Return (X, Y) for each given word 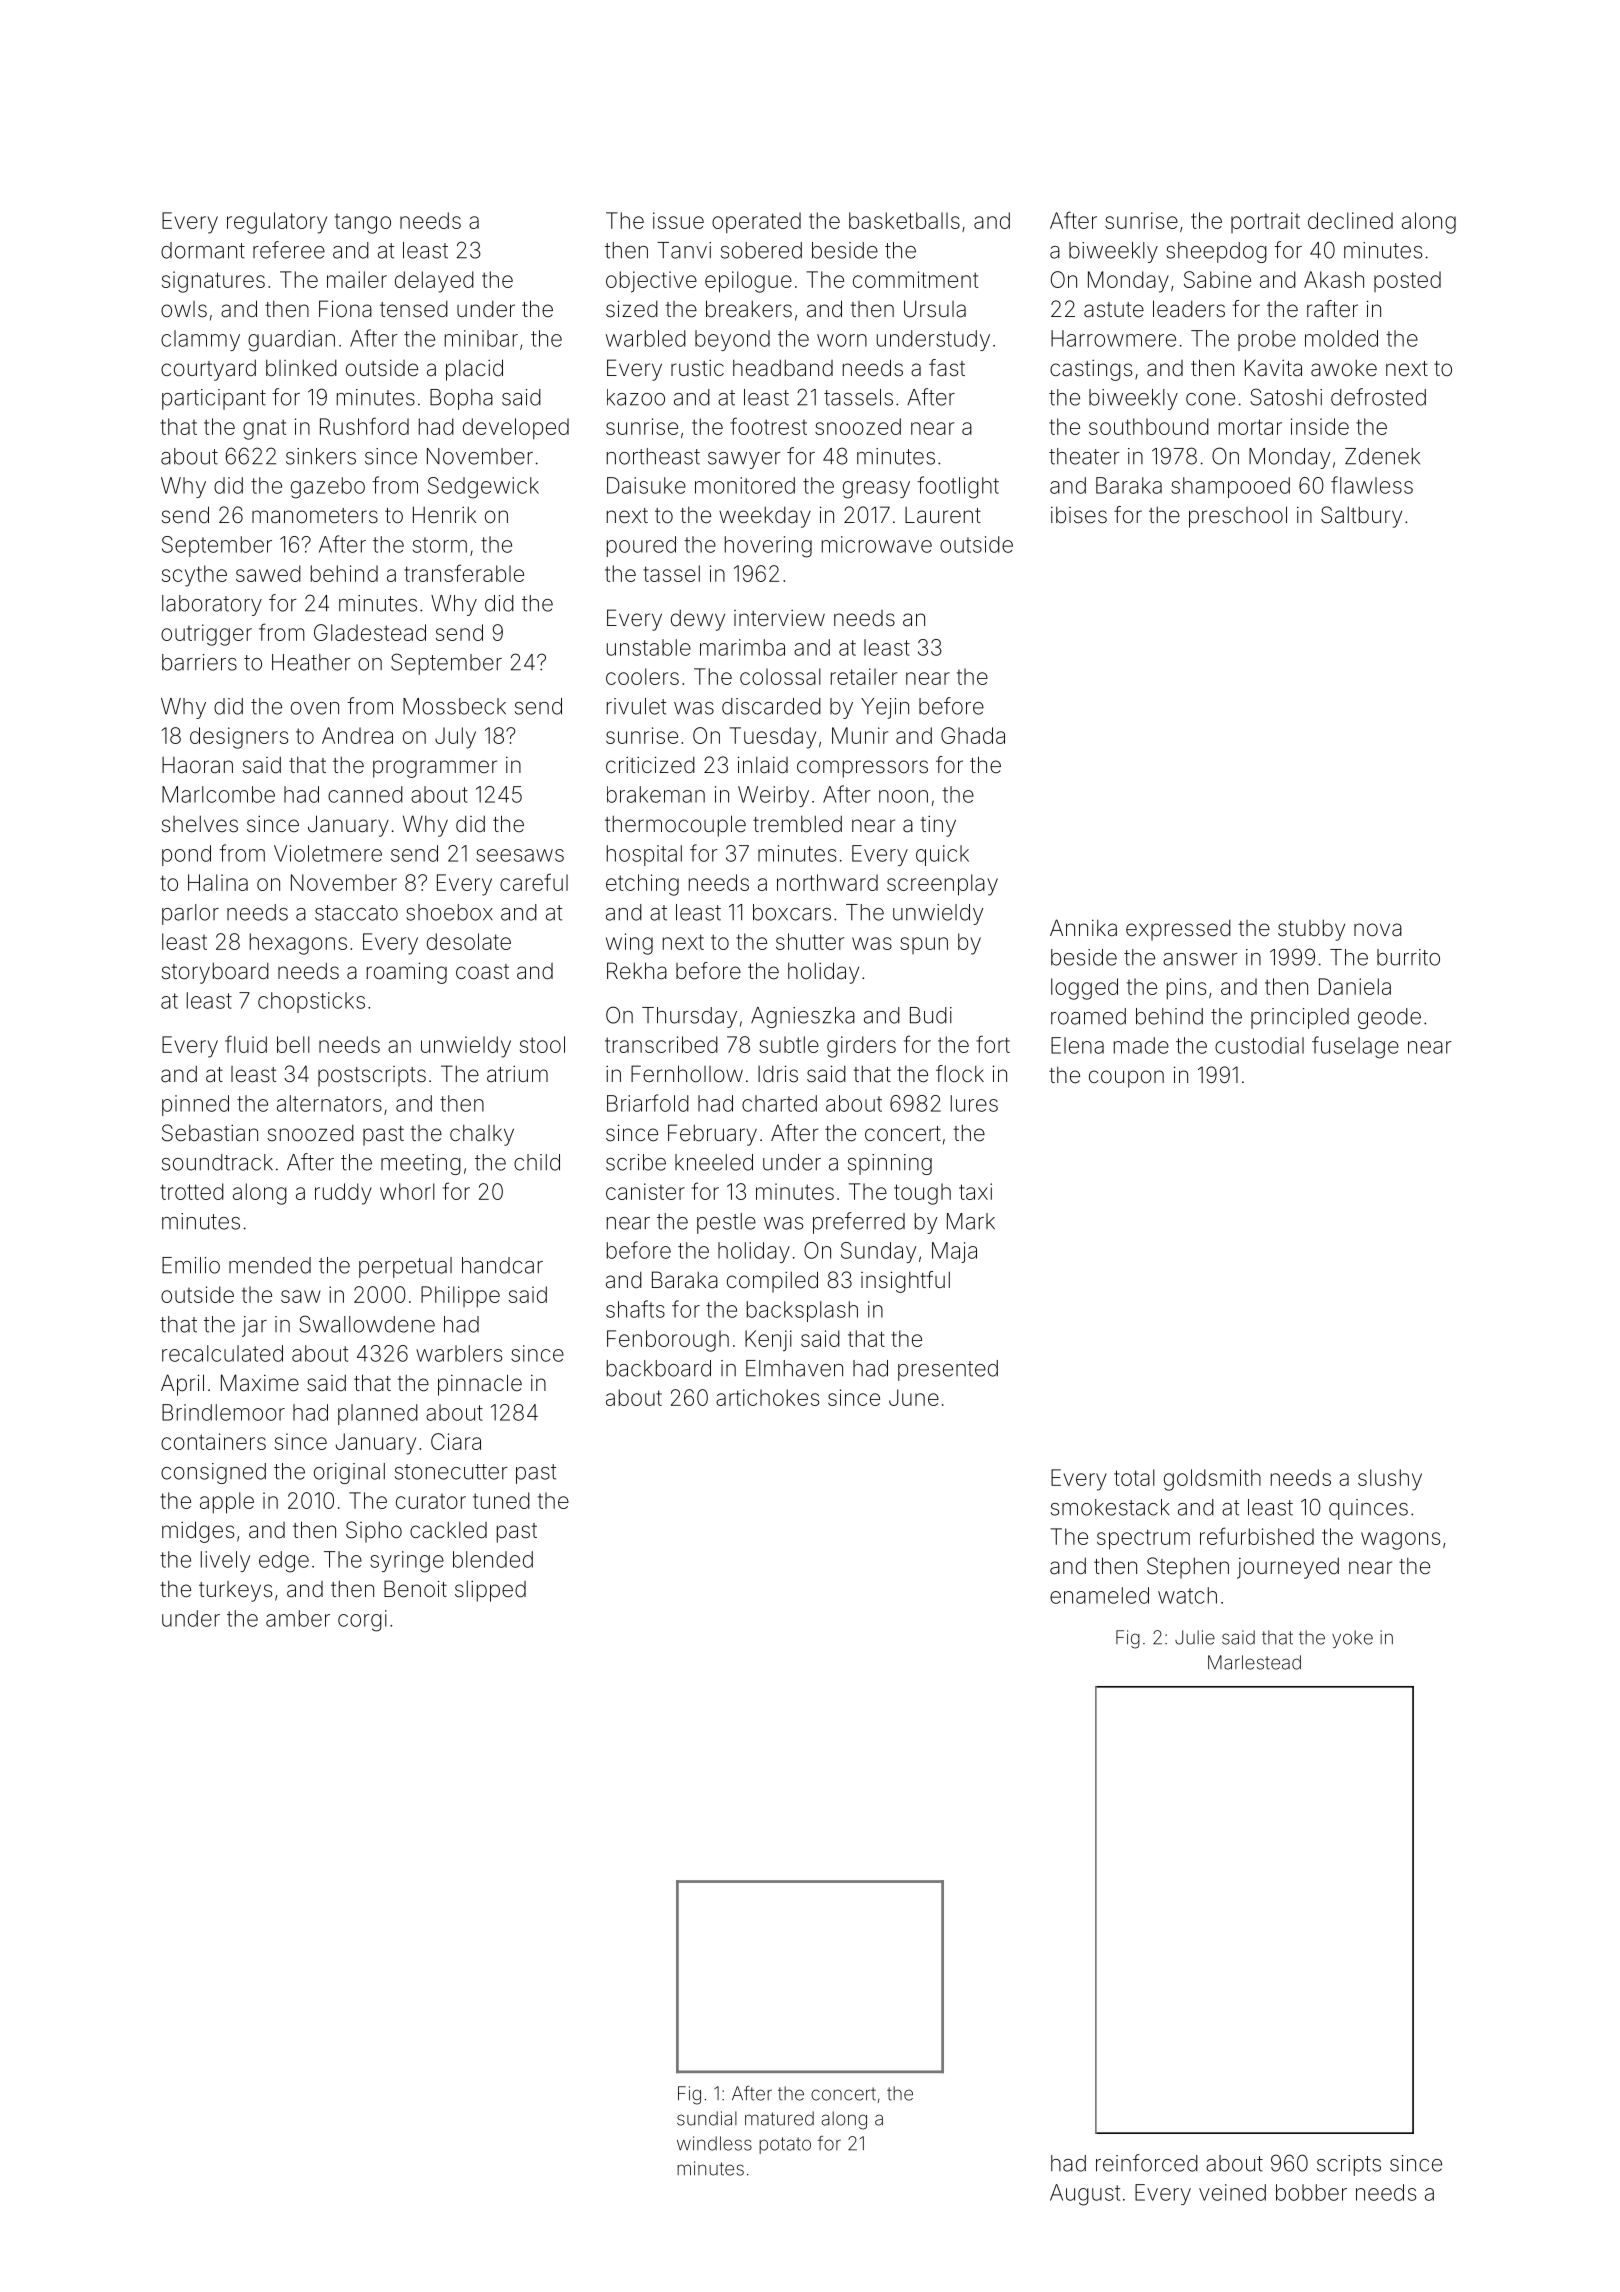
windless (714, 2143)
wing (629, 944)
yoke (1352, 1639)
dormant (203, 250)
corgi (362, 1621)
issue (678, 220)
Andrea (357, 735)
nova (1378, 930)
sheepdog (1216, 252)
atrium (517, 1074)
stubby (1311, 930)
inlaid (763, 765)
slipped (490, 1591)
